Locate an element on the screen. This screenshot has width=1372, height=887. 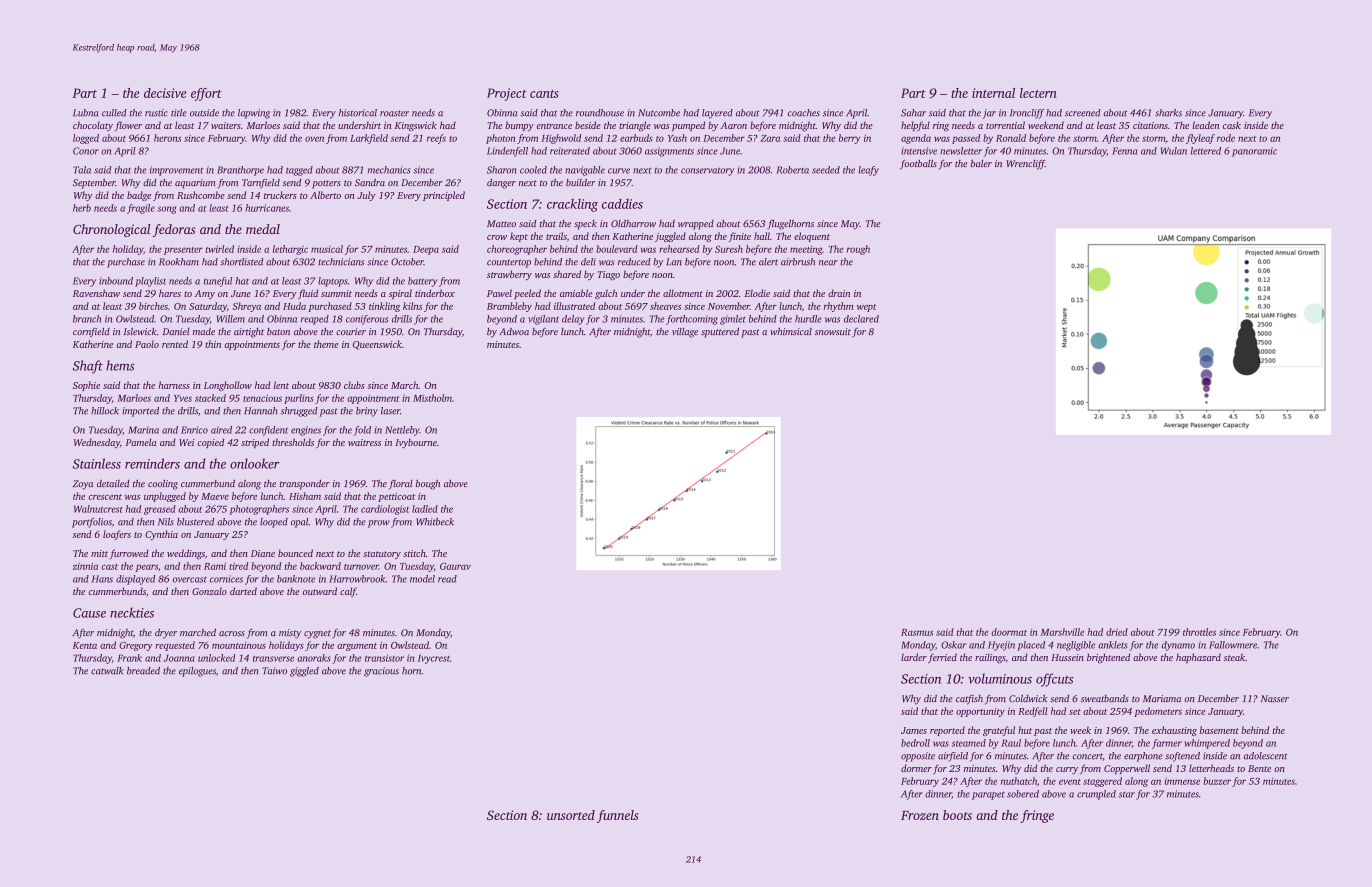
Gaurav is located at coordinates (455, 566).
